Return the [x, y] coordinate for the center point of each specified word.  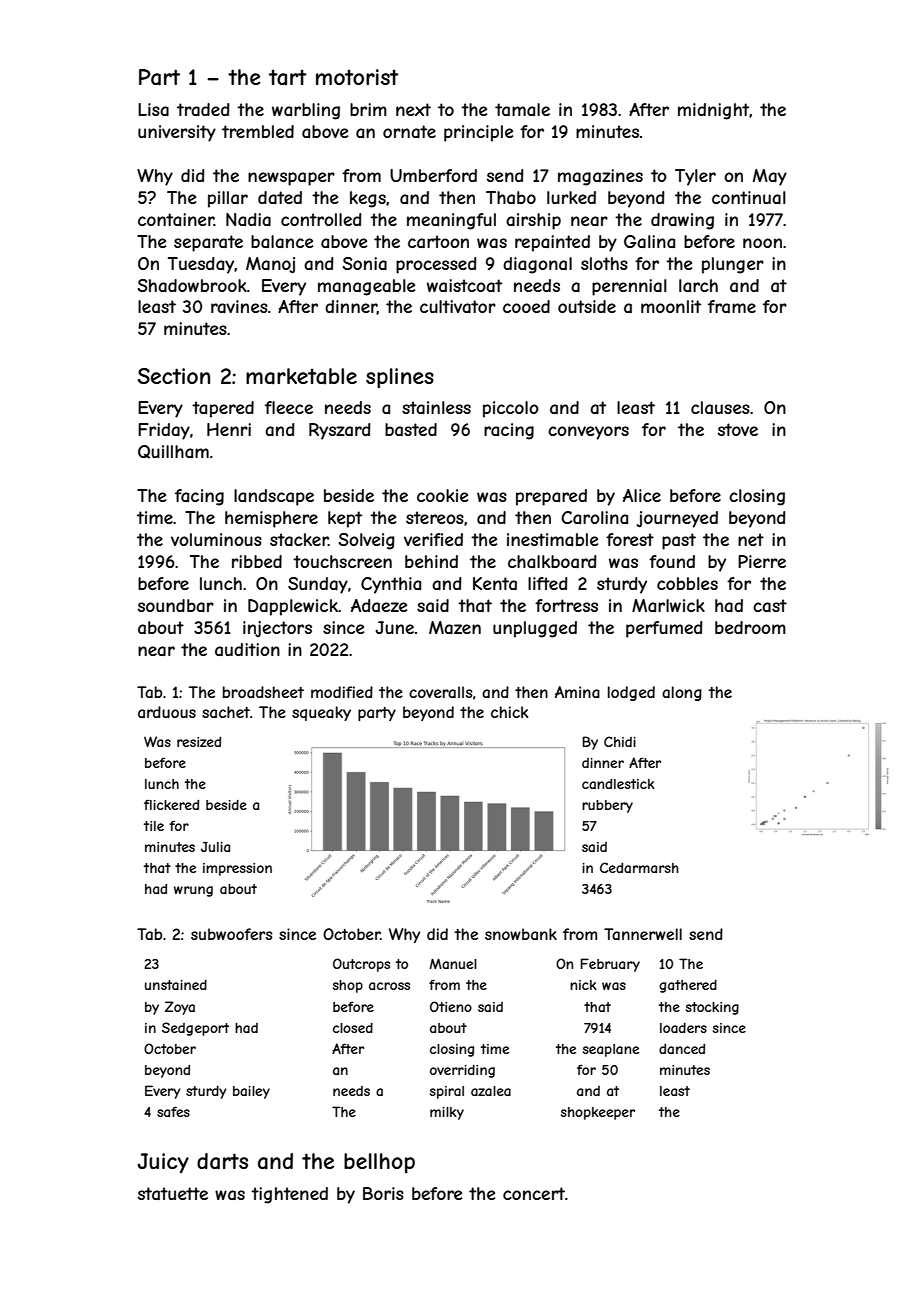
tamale [522, 109]
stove [738, 429]
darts [222, 1161]
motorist [357, 77]
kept [345, 519]
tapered [223, 409]
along [682, 693]
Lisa [153, 109]
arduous [167, 712]
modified [342, 692]
